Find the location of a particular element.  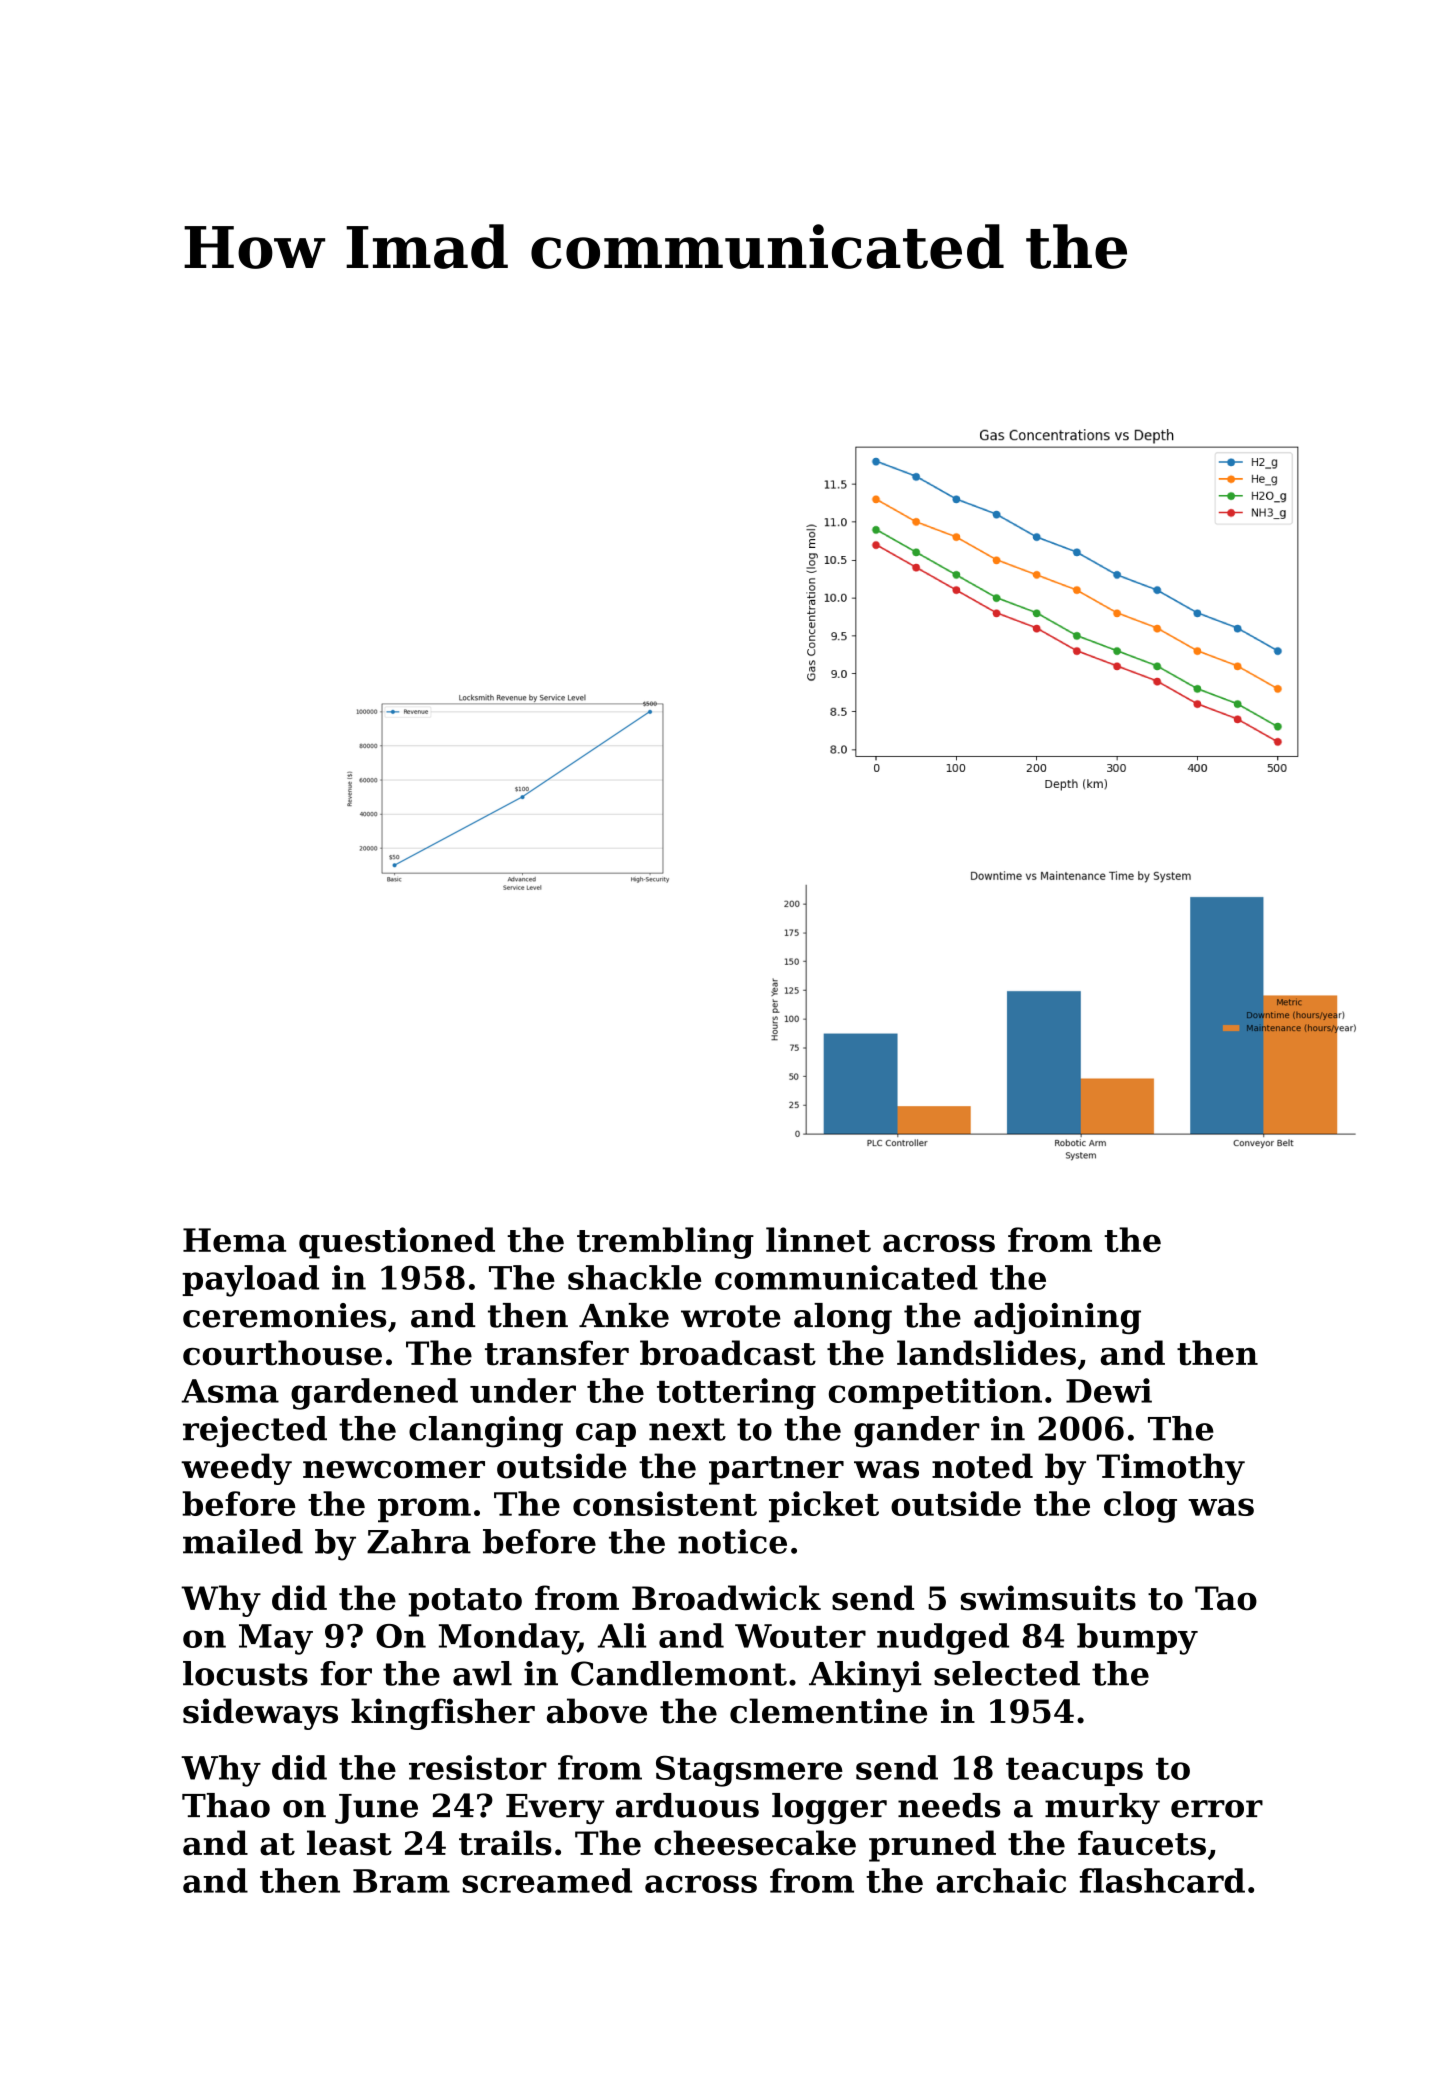

Hema is located at coordinates (234, 1240).
